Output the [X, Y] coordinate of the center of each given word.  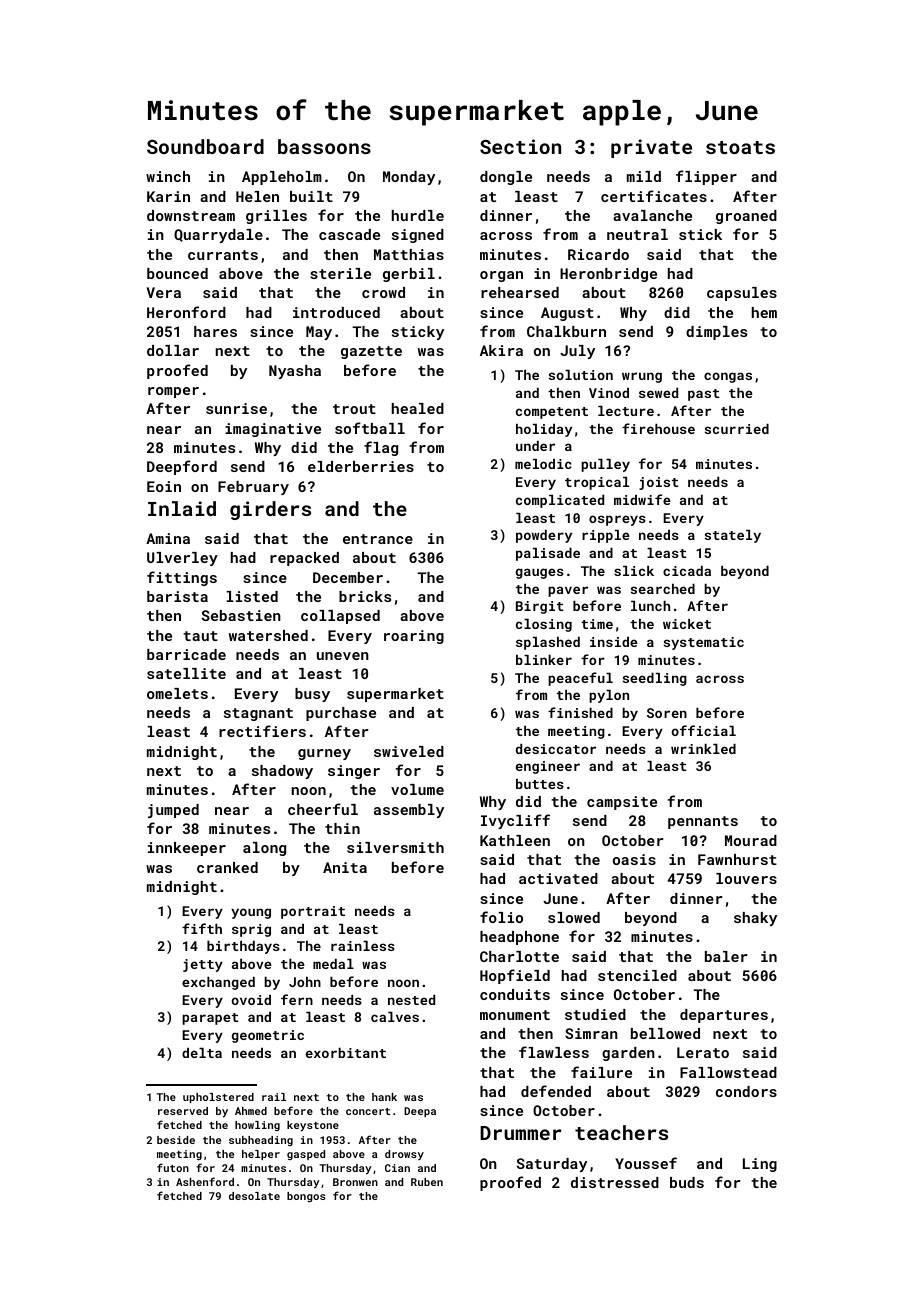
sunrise [236, 408]
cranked [227, 867]
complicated [560, 501]
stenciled [637, 975]
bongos [306, 1197]
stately [733, 536]
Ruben [427, 1182]
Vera [164, 292]
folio [501, 917]
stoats [740, 147]
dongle [506, 178]
